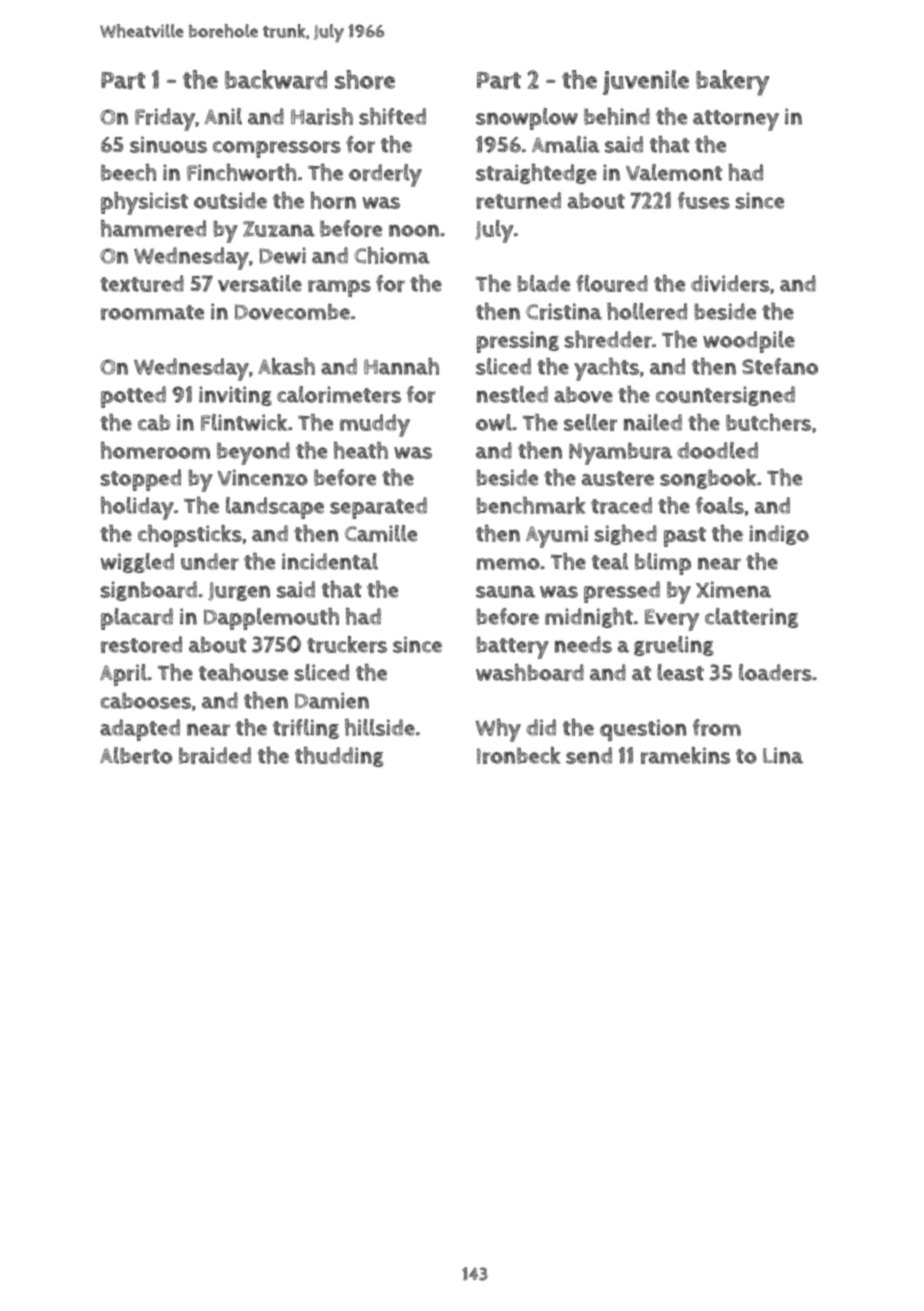 The width and height of the screenshot is (924, 1311). What do you see at coordinates (306, 729) in the screenshot?
I see `trifling` at bounding box center [306, 729].
